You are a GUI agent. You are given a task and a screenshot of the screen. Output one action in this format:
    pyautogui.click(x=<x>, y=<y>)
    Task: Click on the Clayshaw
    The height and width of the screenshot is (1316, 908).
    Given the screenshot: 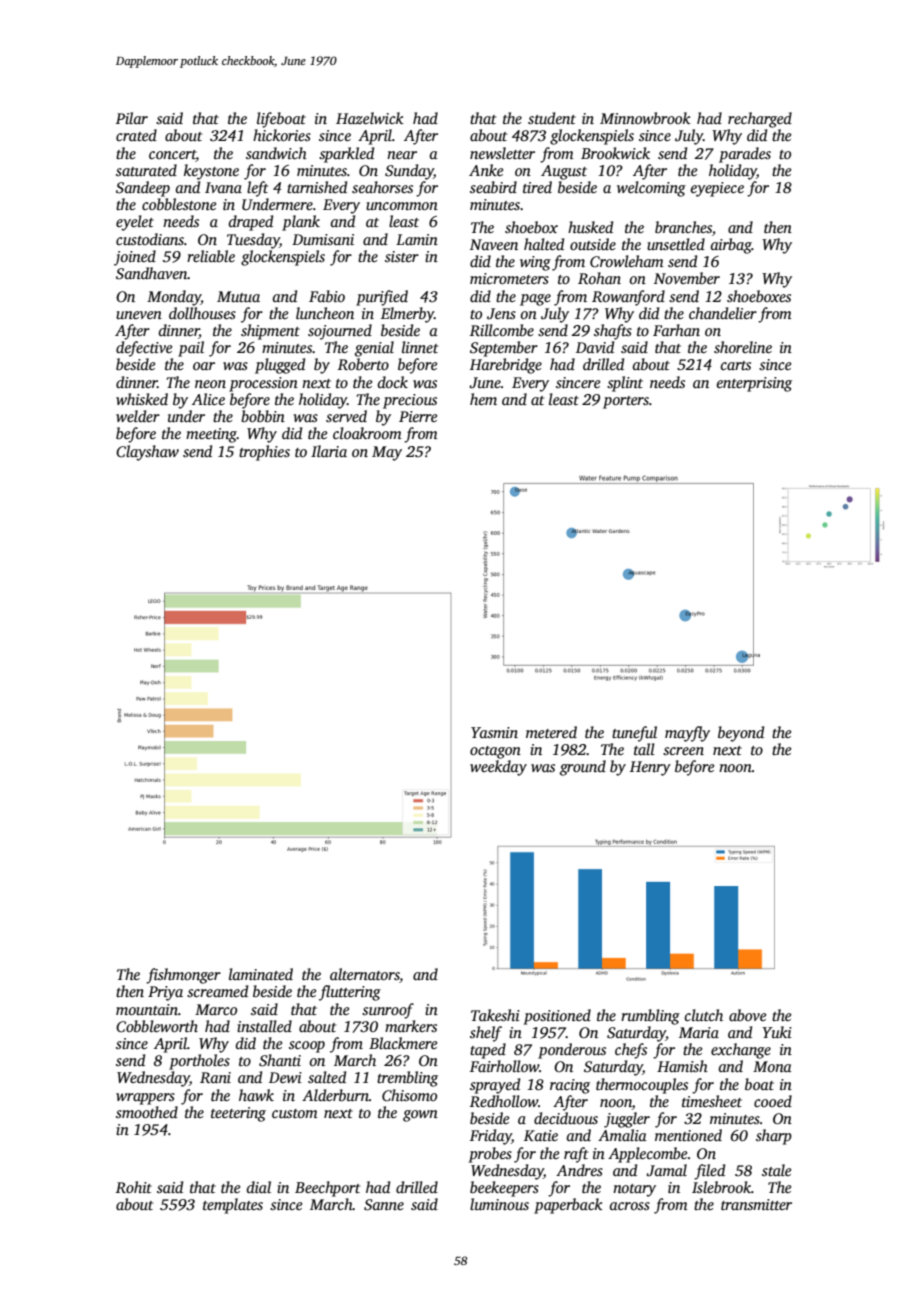 What is the action you would take?
    pyautogui.click(x=147, y=453)
